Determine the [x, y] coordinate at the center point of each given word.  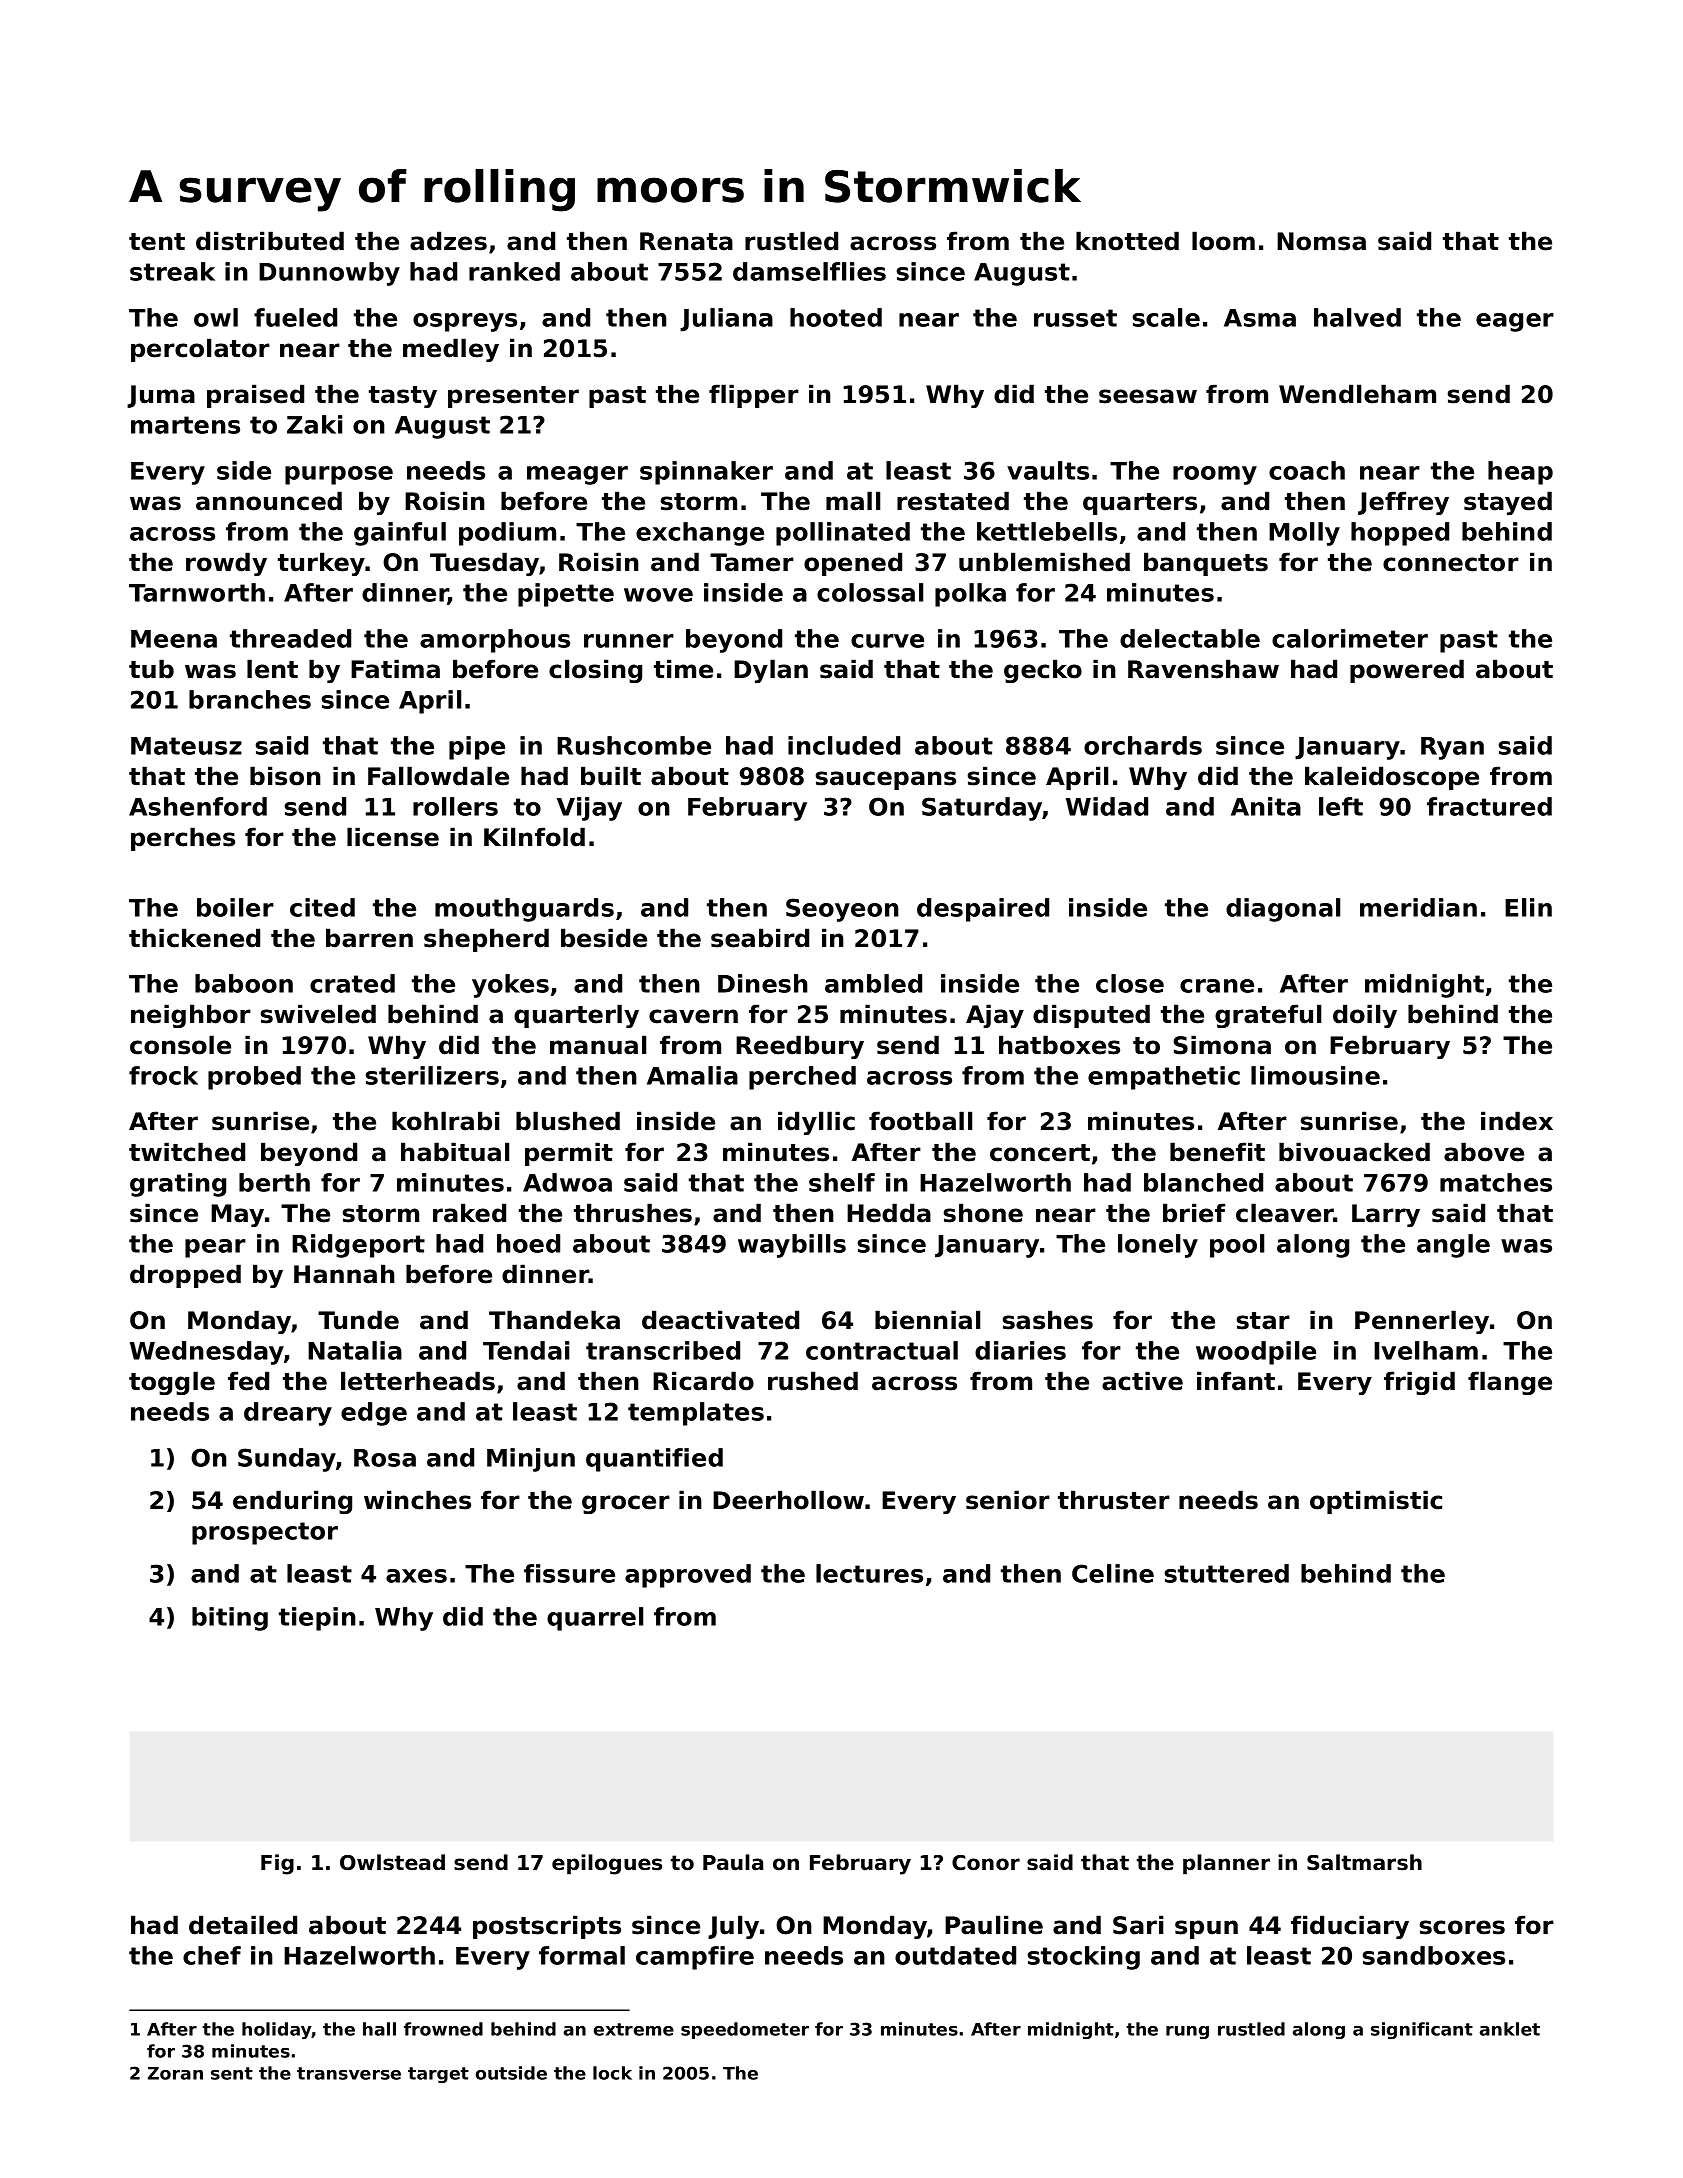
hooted [836, 317]
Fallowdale [438, 776]
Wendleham [1357, 394]
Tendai [526, 1350]
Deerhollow [788, 1500]
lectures [869, 1573]
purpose [339, 475]
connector [1451, 563]
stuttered [1227, 1573]
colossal [870, 592]
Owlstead [392, 1862]
